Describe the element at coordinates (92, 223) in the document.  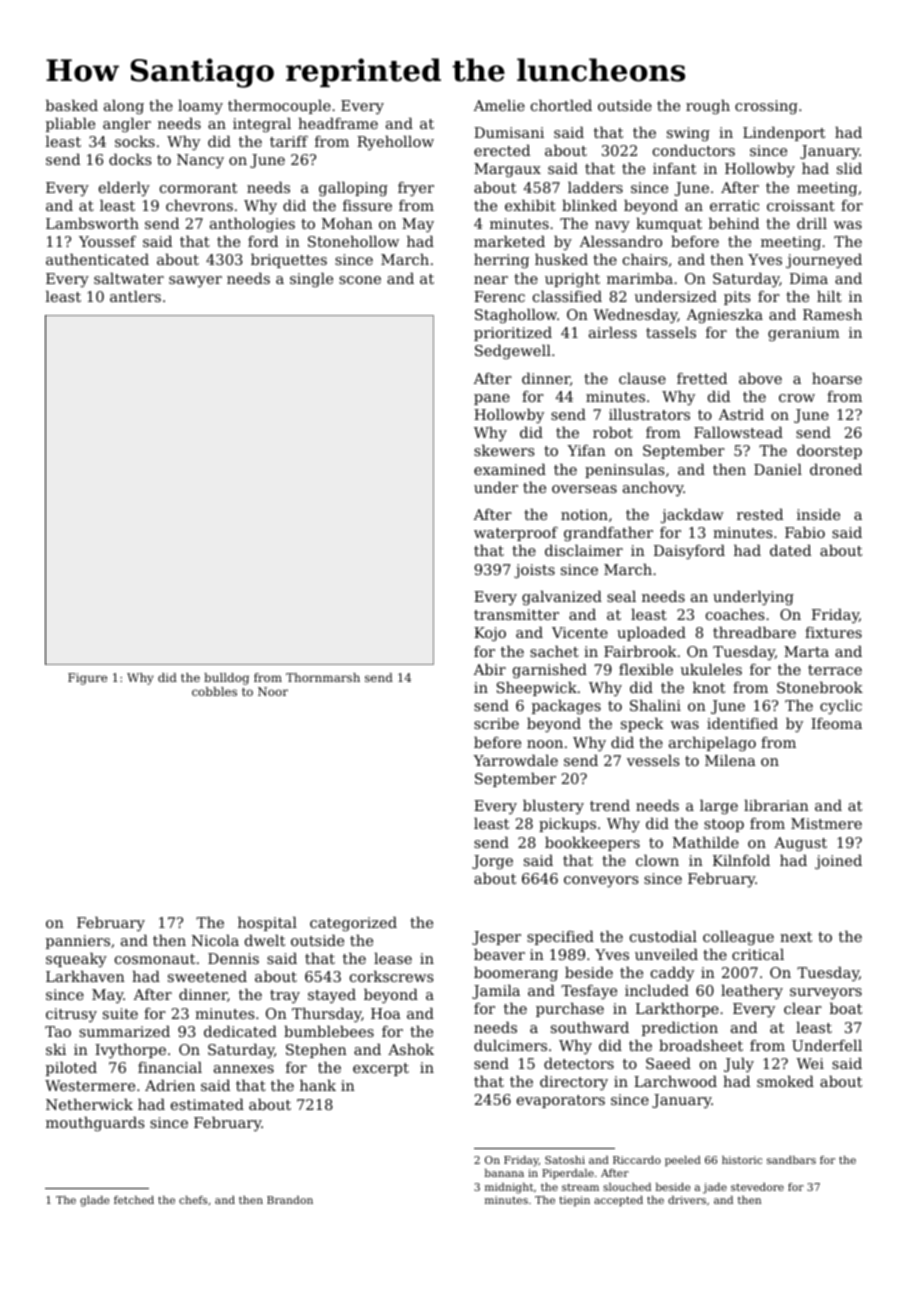
I see `Lambsworth` at that location.
